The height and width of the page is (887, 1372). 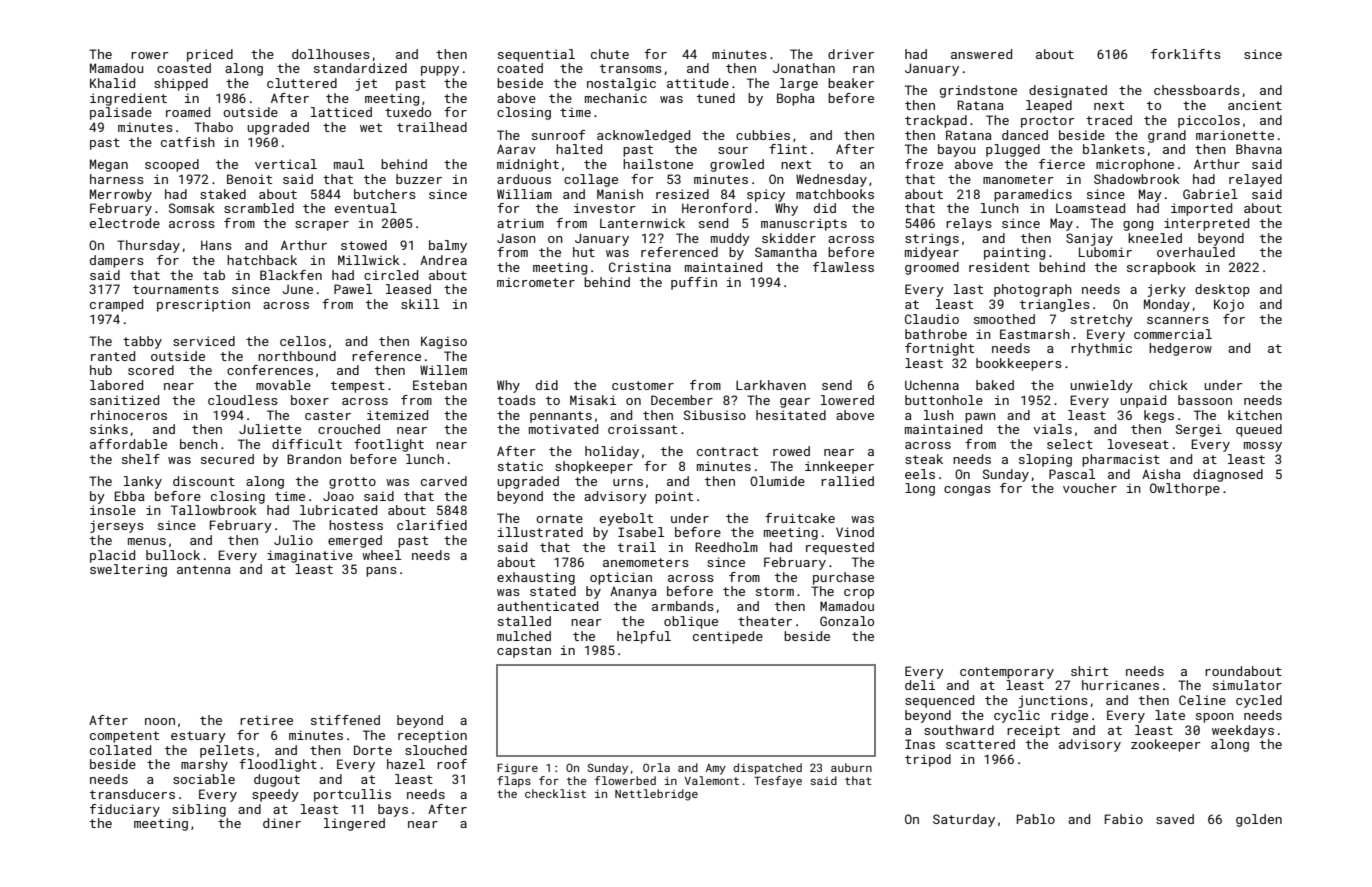 What do you see at coordinates (536, 55) in the page?
I see `sequential` at bounding box center [536, 55].
